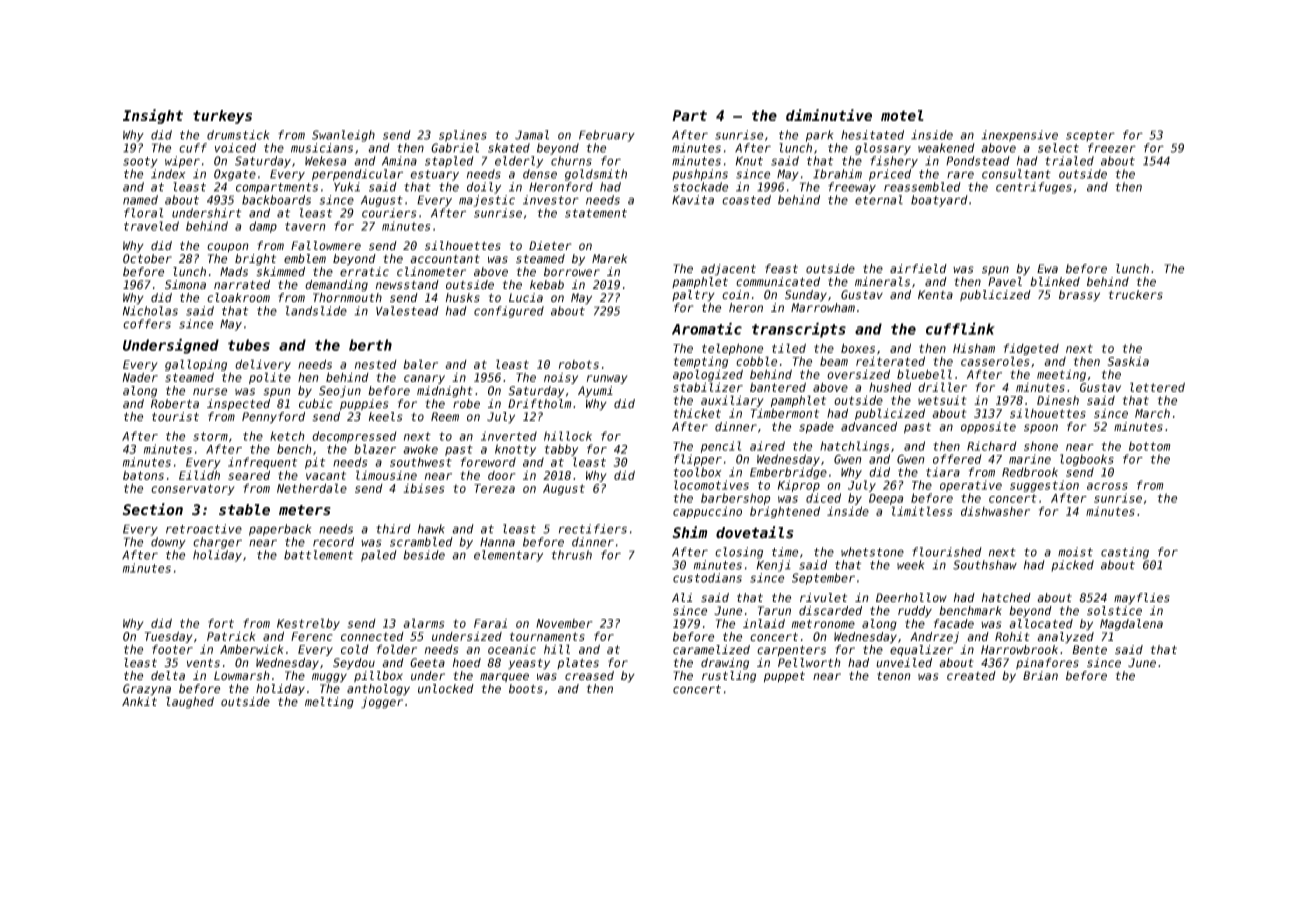  What do you see at coordinates (690, 532) in the screenshot?
I see `Shim` at bounding box center [690, 532].
